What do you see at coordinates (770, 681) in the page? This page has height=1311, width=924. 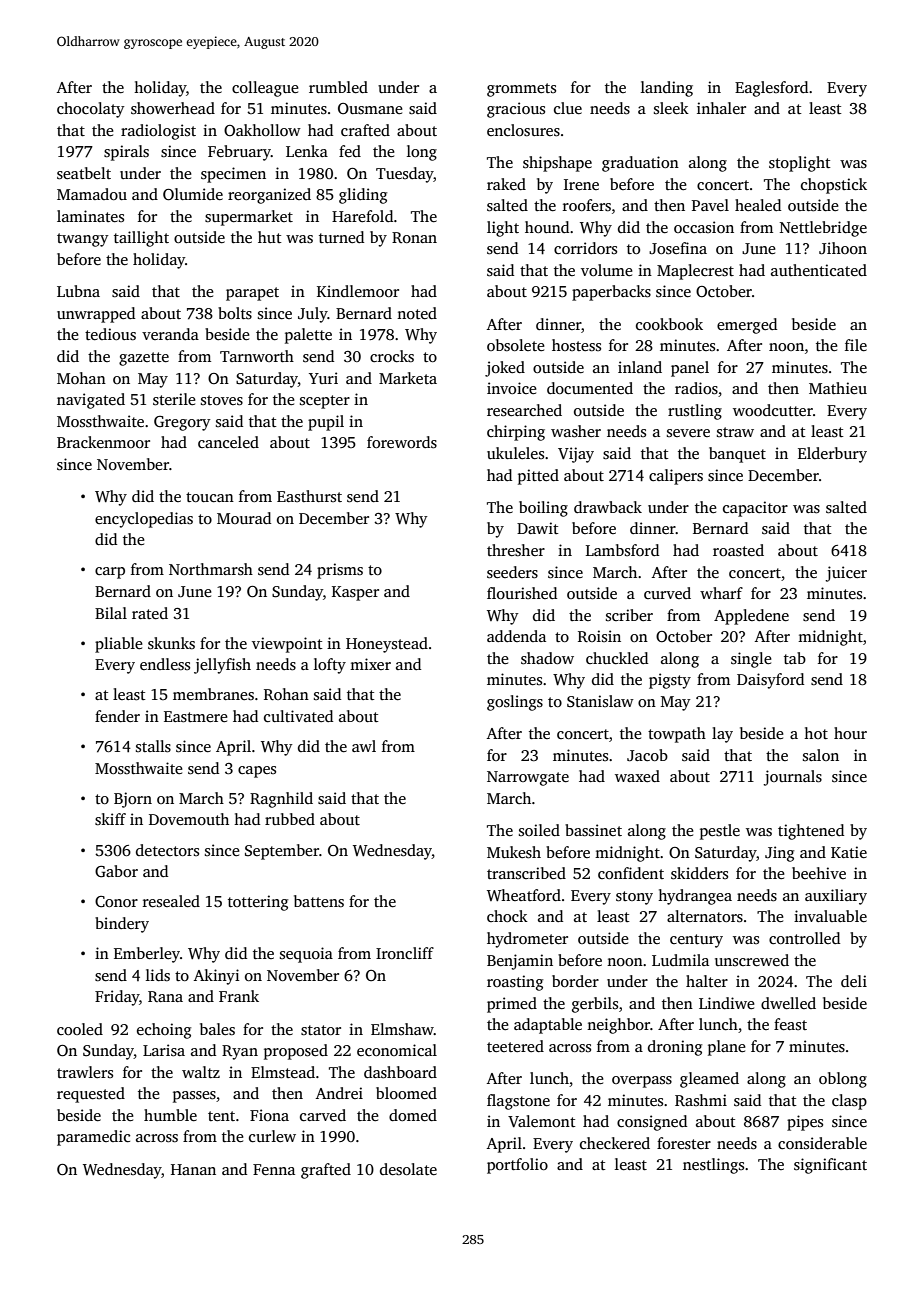 I see `Daisyford` at bounding box center [770, 681].
